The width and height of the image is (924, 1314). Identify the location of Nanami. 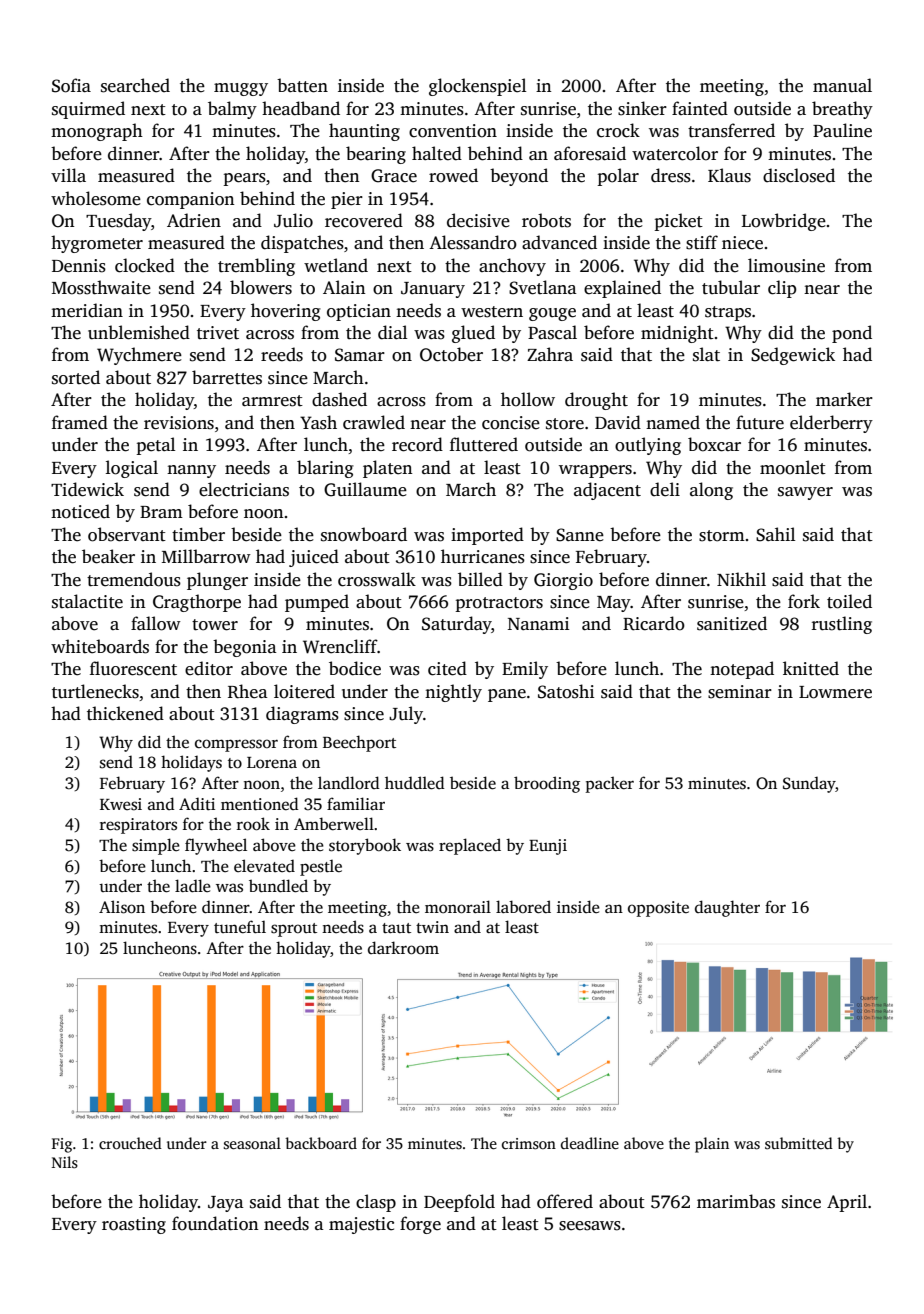
(538, 623).
